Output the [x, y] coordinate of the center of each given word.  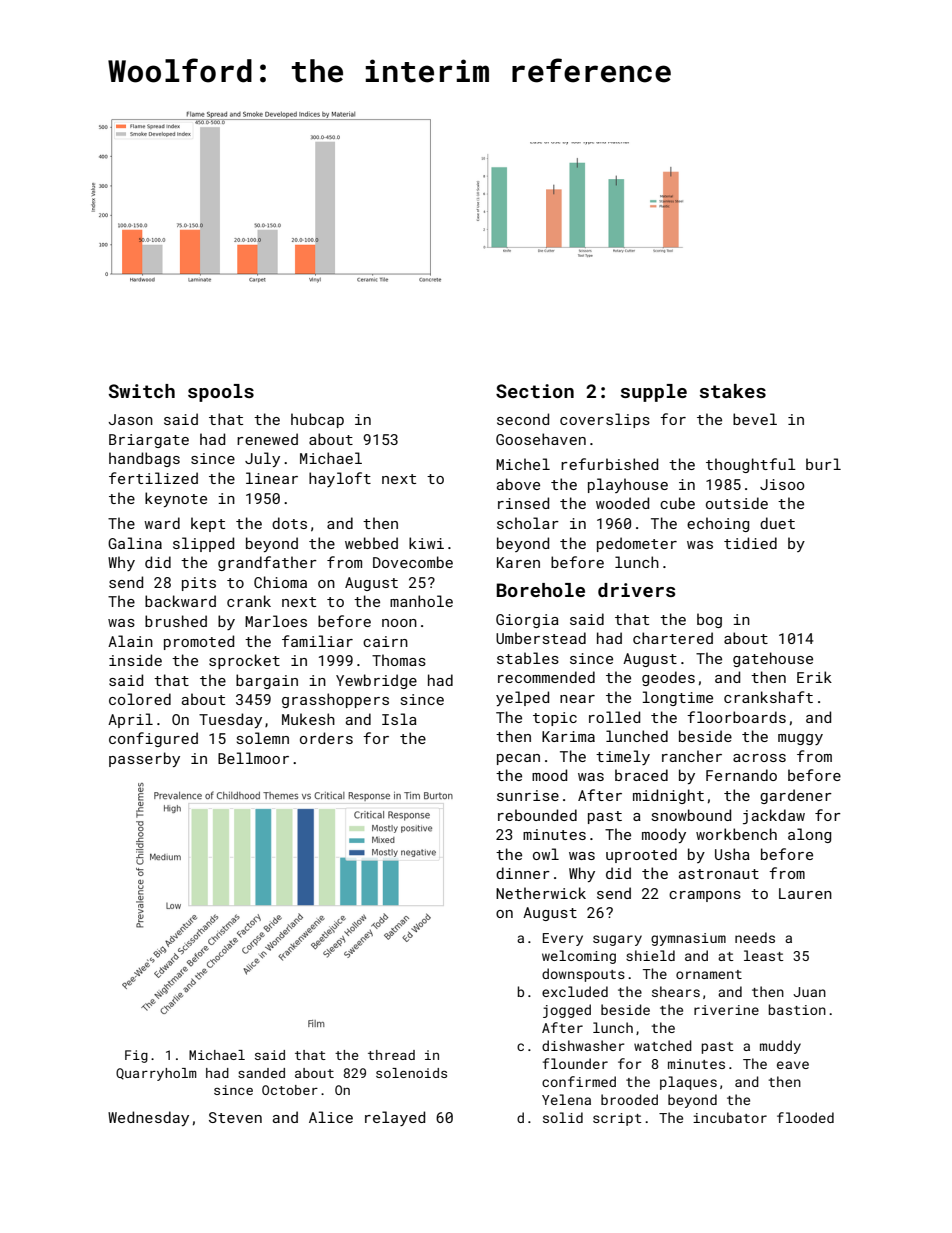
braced [641, 775]
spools [221, 393]
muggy [800, 739]
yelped [522, 698]
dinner [523, 873]
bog [709, 620]
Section [535, 391]
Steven [235, 1117]
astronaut [719, 874]
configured [153, 739]
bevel [755, 419]
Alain [130, 641]
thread [391, 1055]
